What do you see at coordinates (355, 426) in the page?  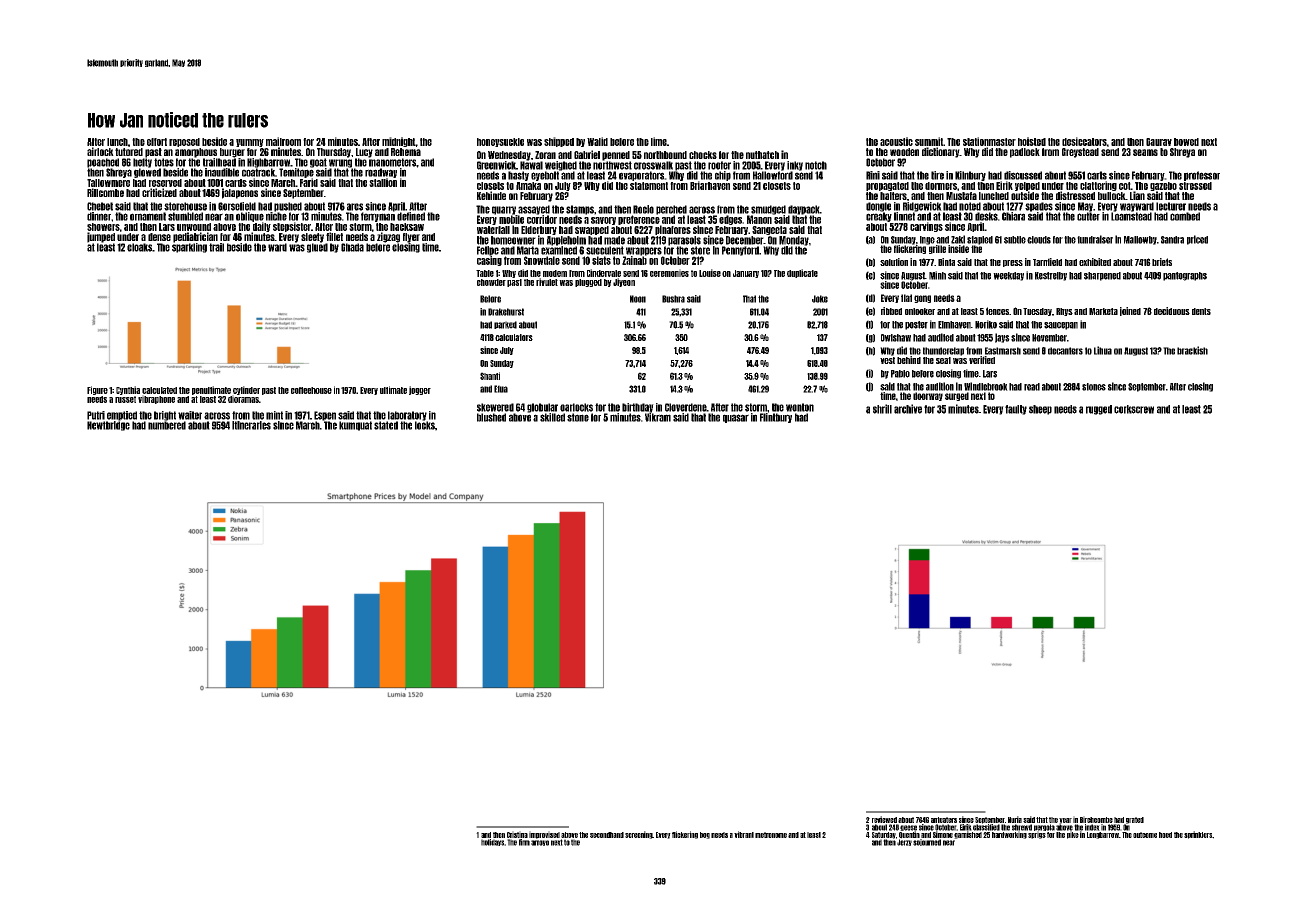 I see `kumquat` at bounding box center [355, 426].
